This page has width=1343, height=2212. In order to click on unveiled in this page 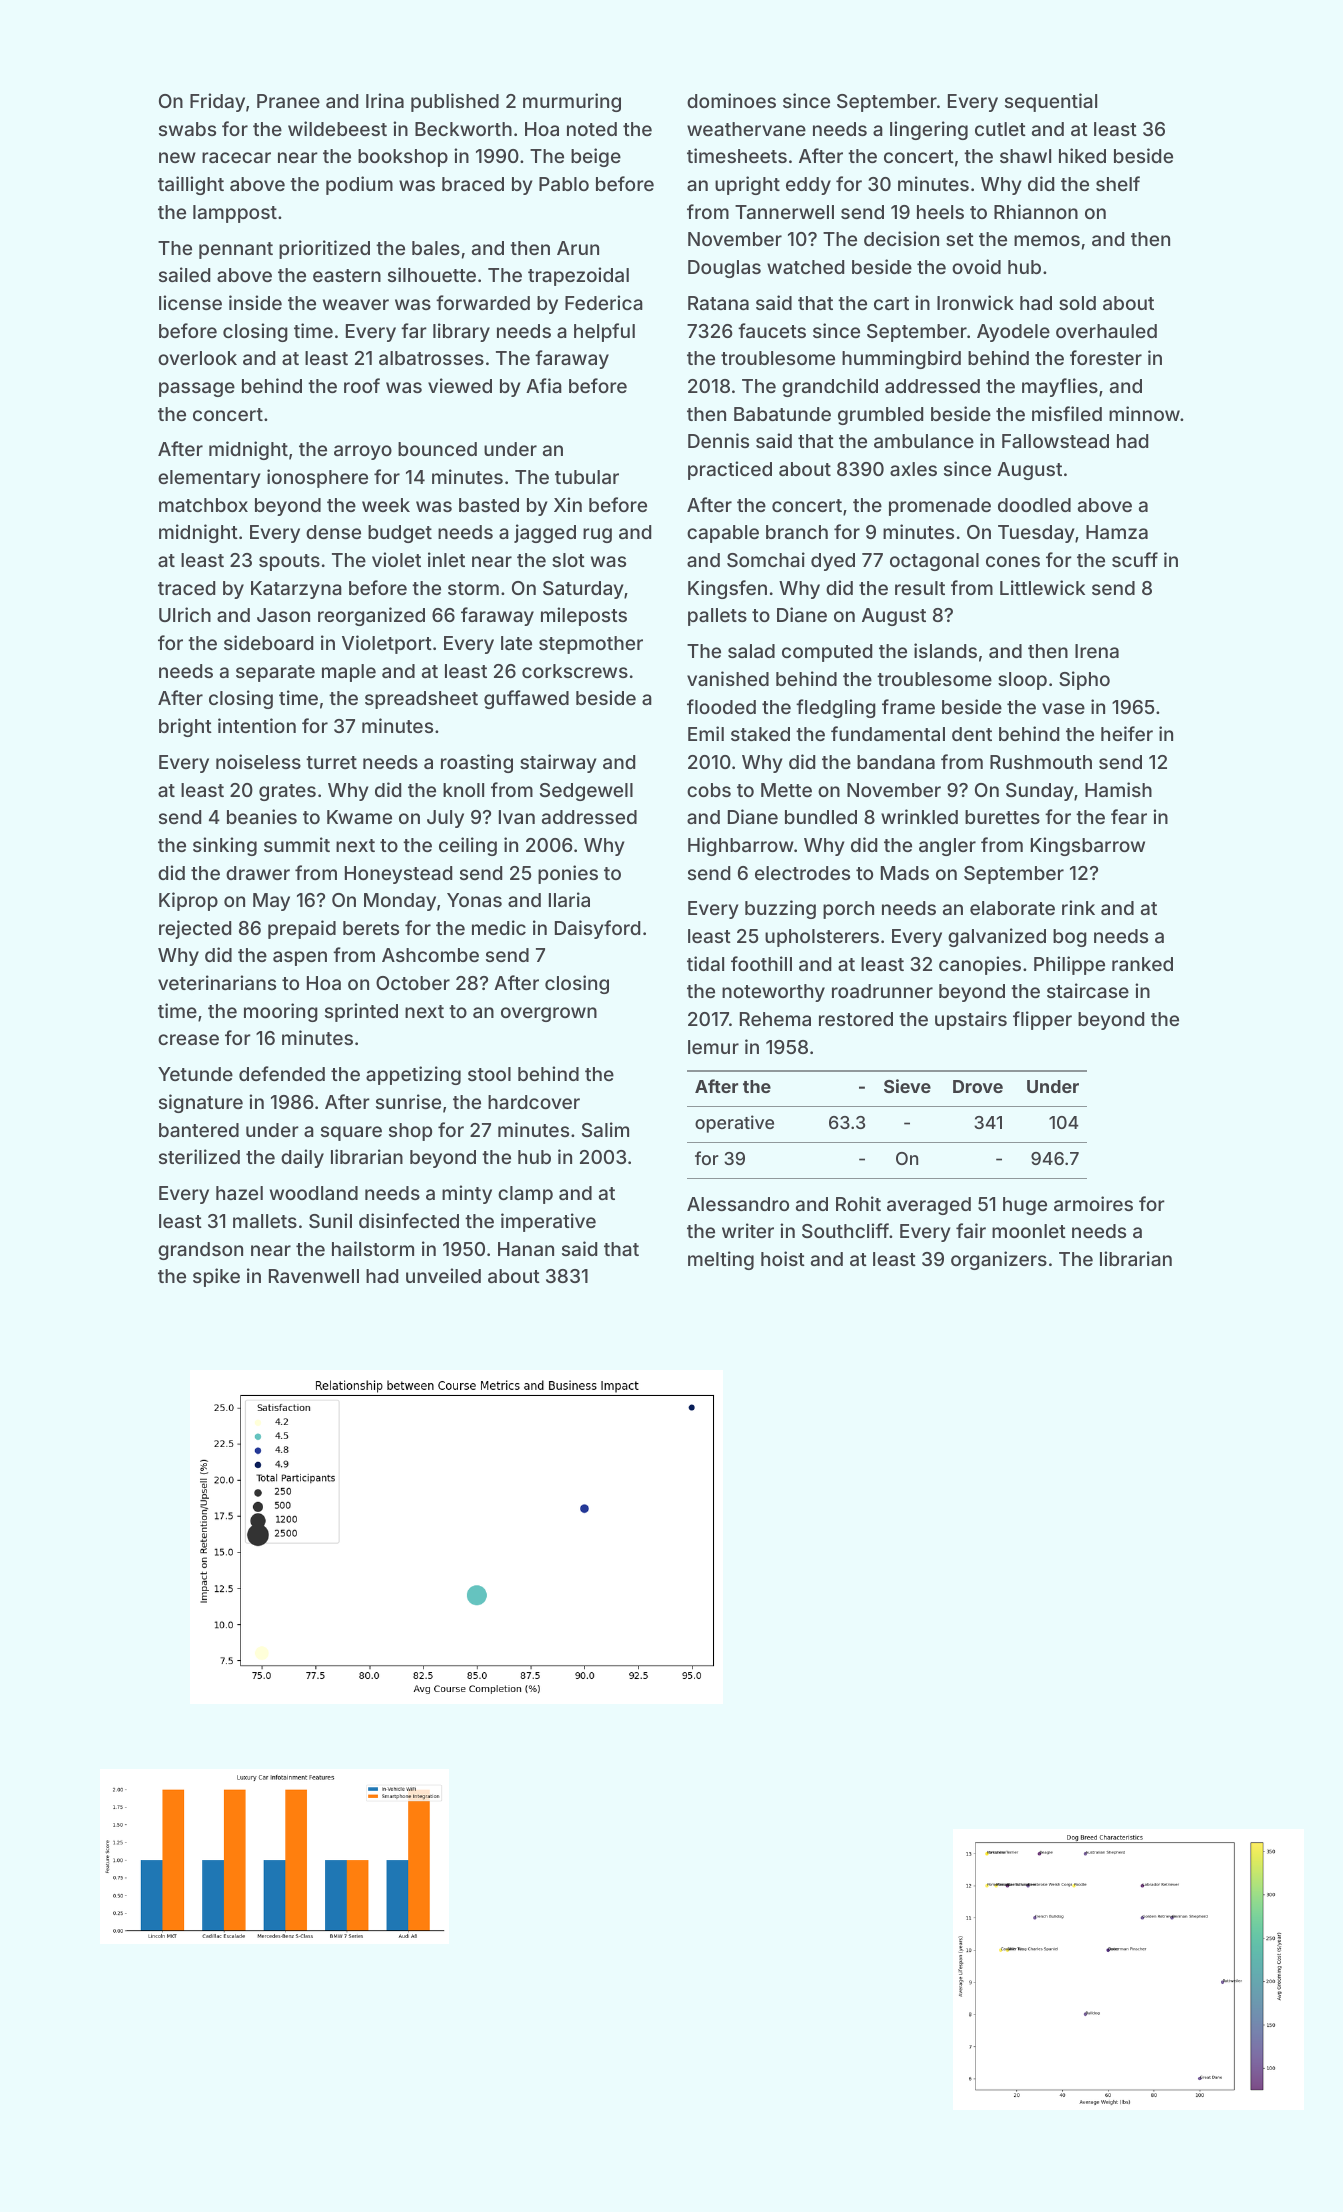, I will do `click(443, 1275)`.
